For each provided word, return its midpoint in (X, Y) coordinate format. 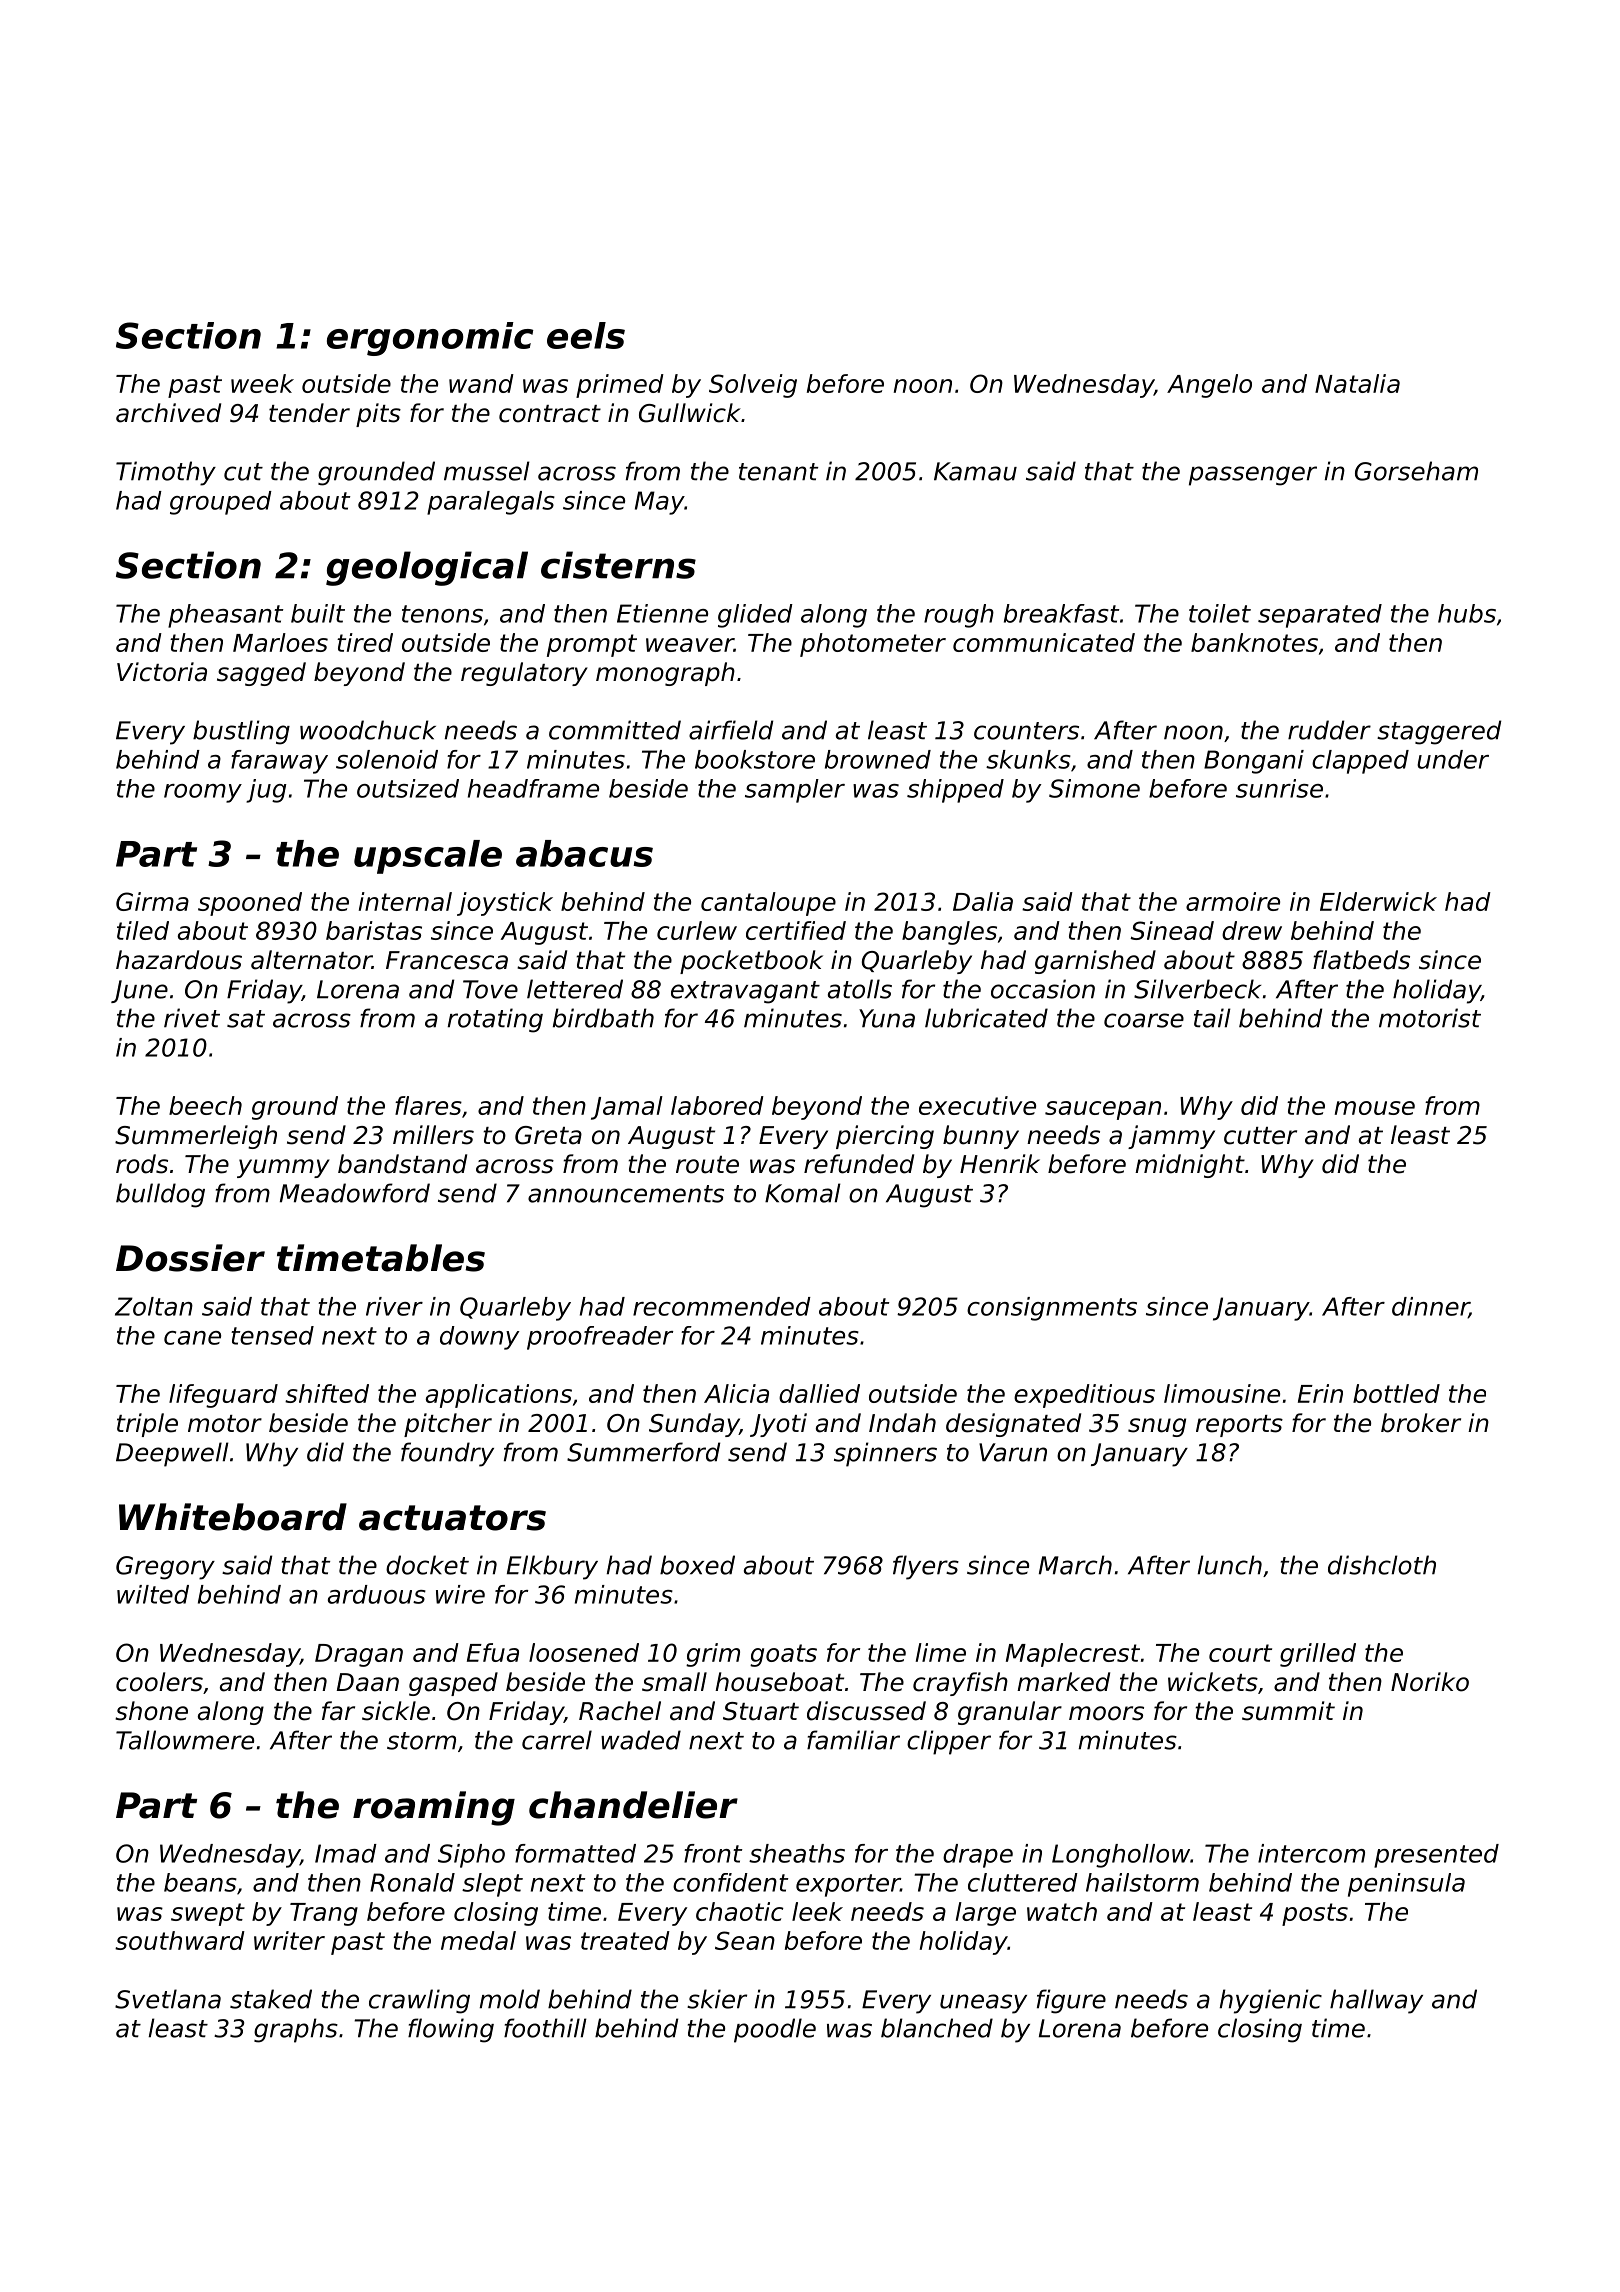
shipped (955, 791)
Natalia (1357, 383)
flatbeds (1361, 960)
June (139, 991)
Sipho (471, 1856)
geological (427, 568)
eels (586, 335)
